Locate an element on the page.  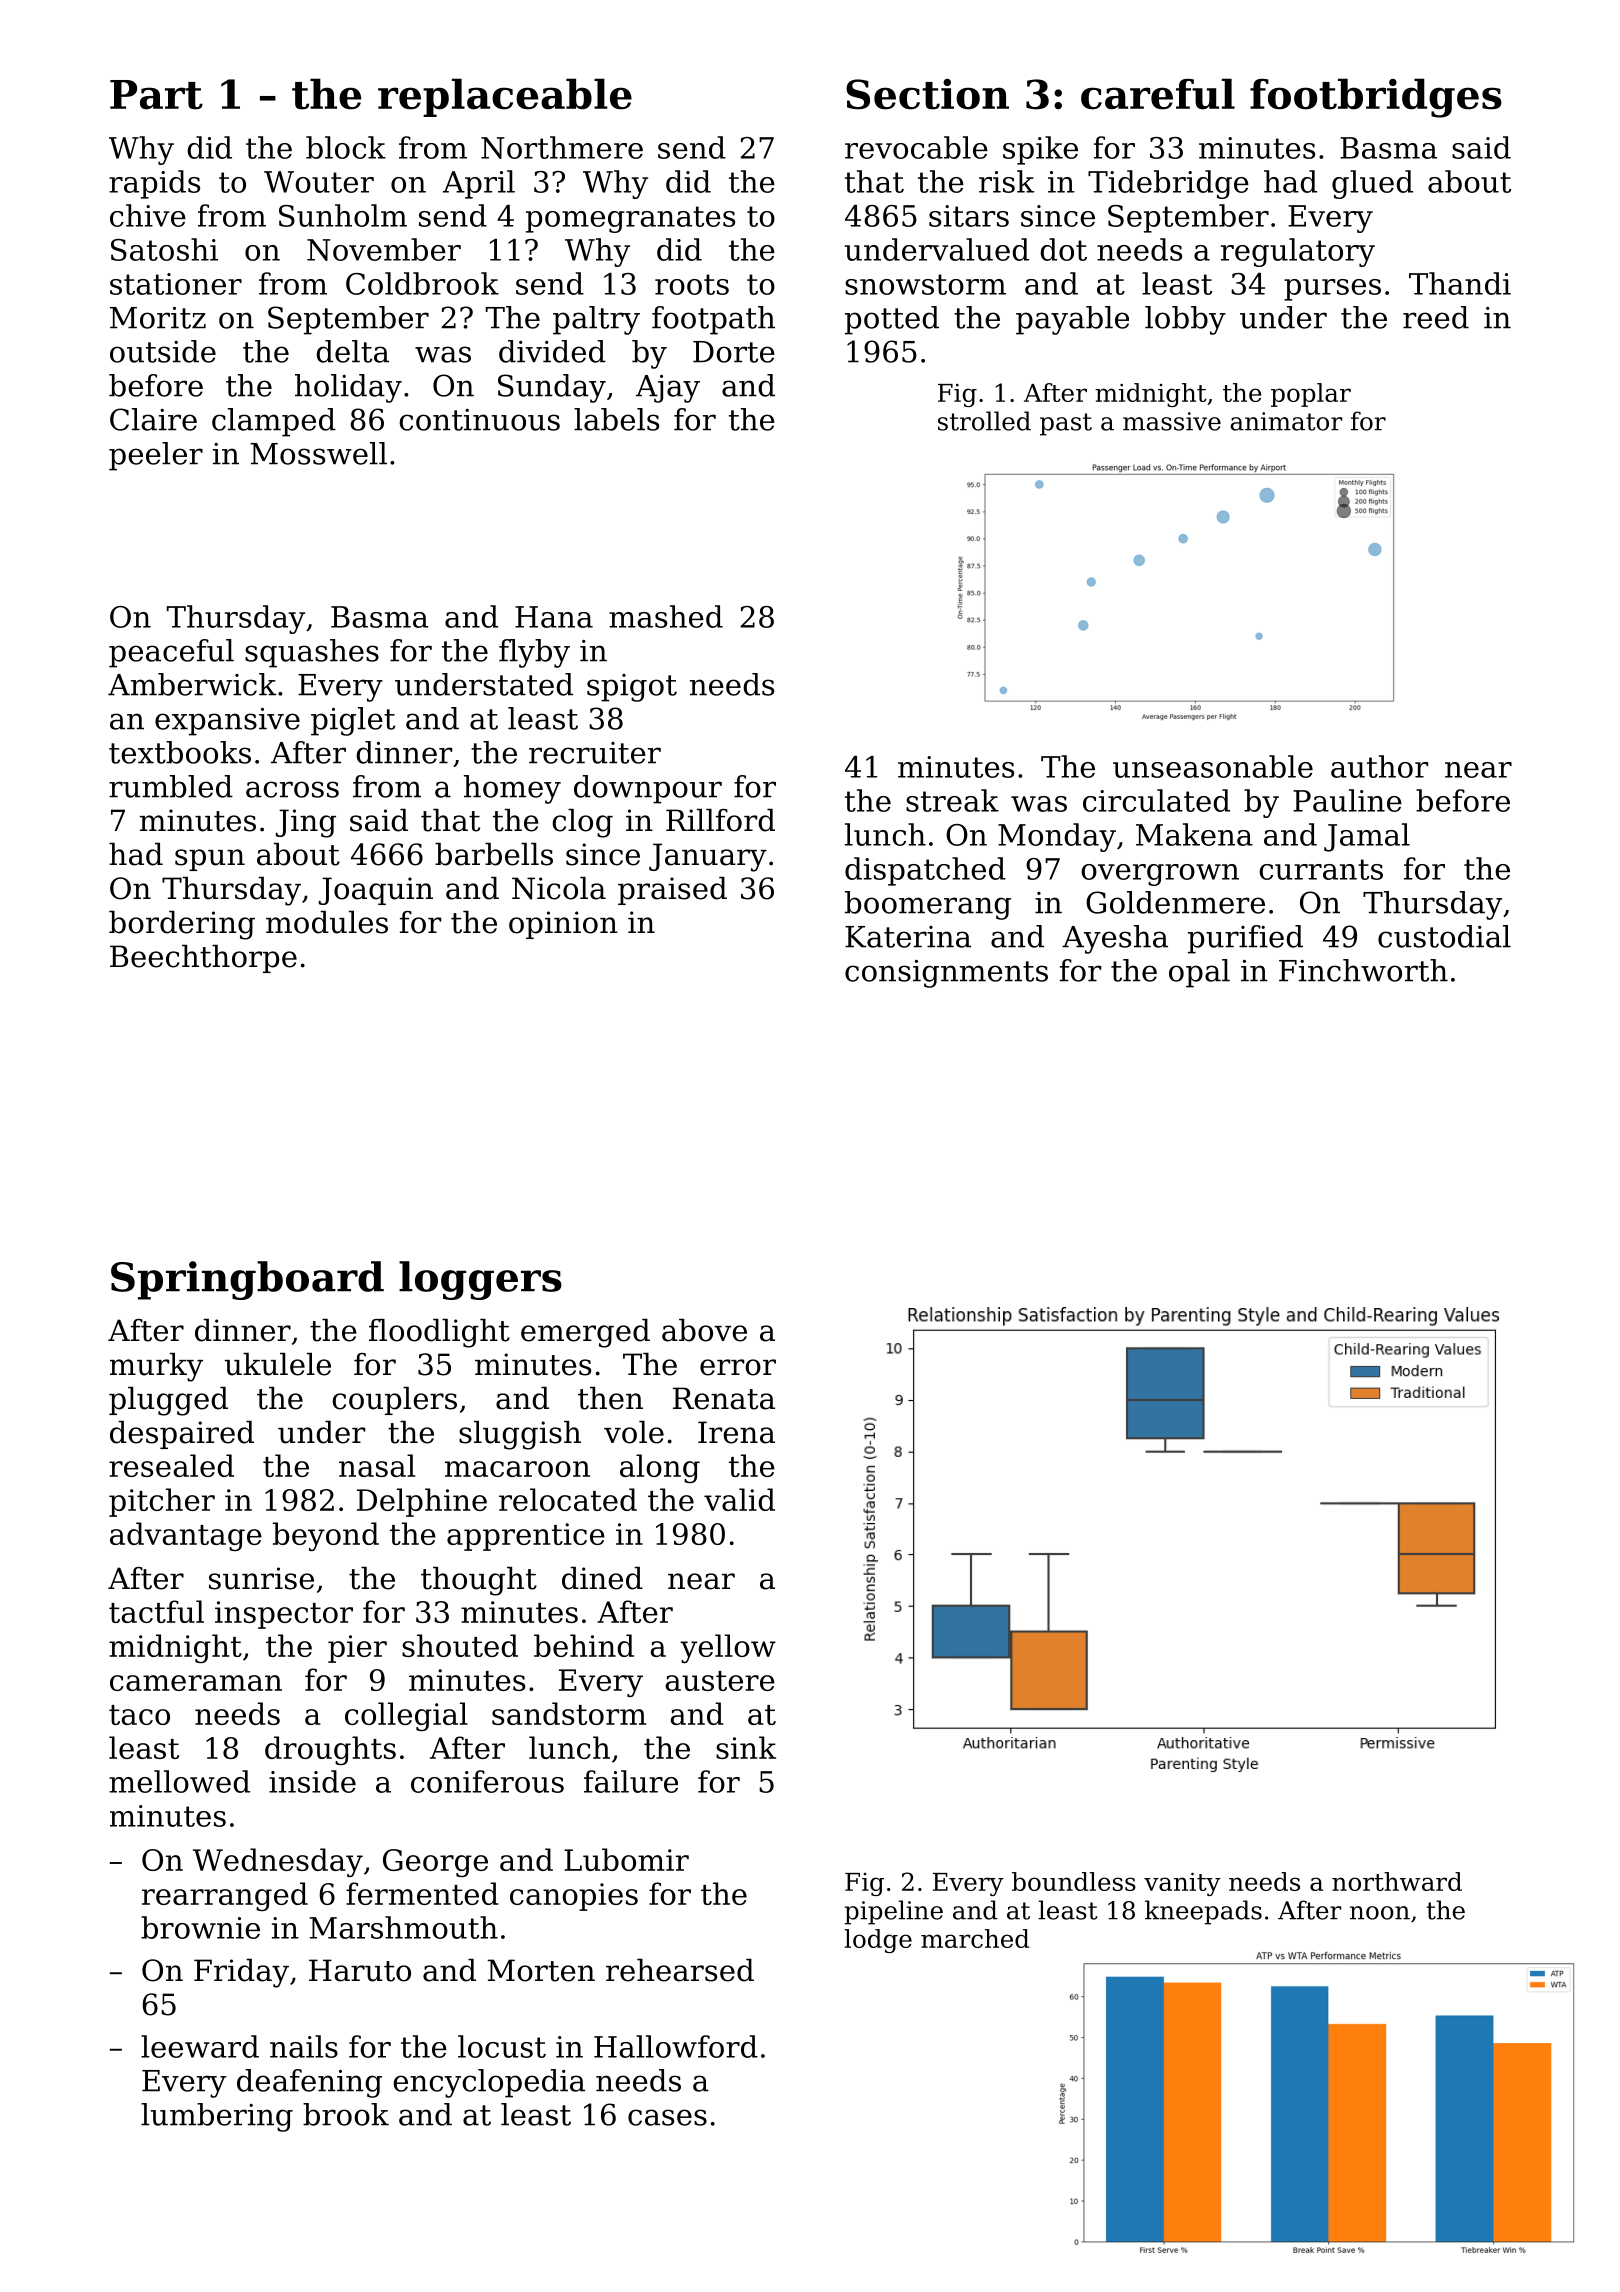
replaceable is located at coordinates (505, 97).
